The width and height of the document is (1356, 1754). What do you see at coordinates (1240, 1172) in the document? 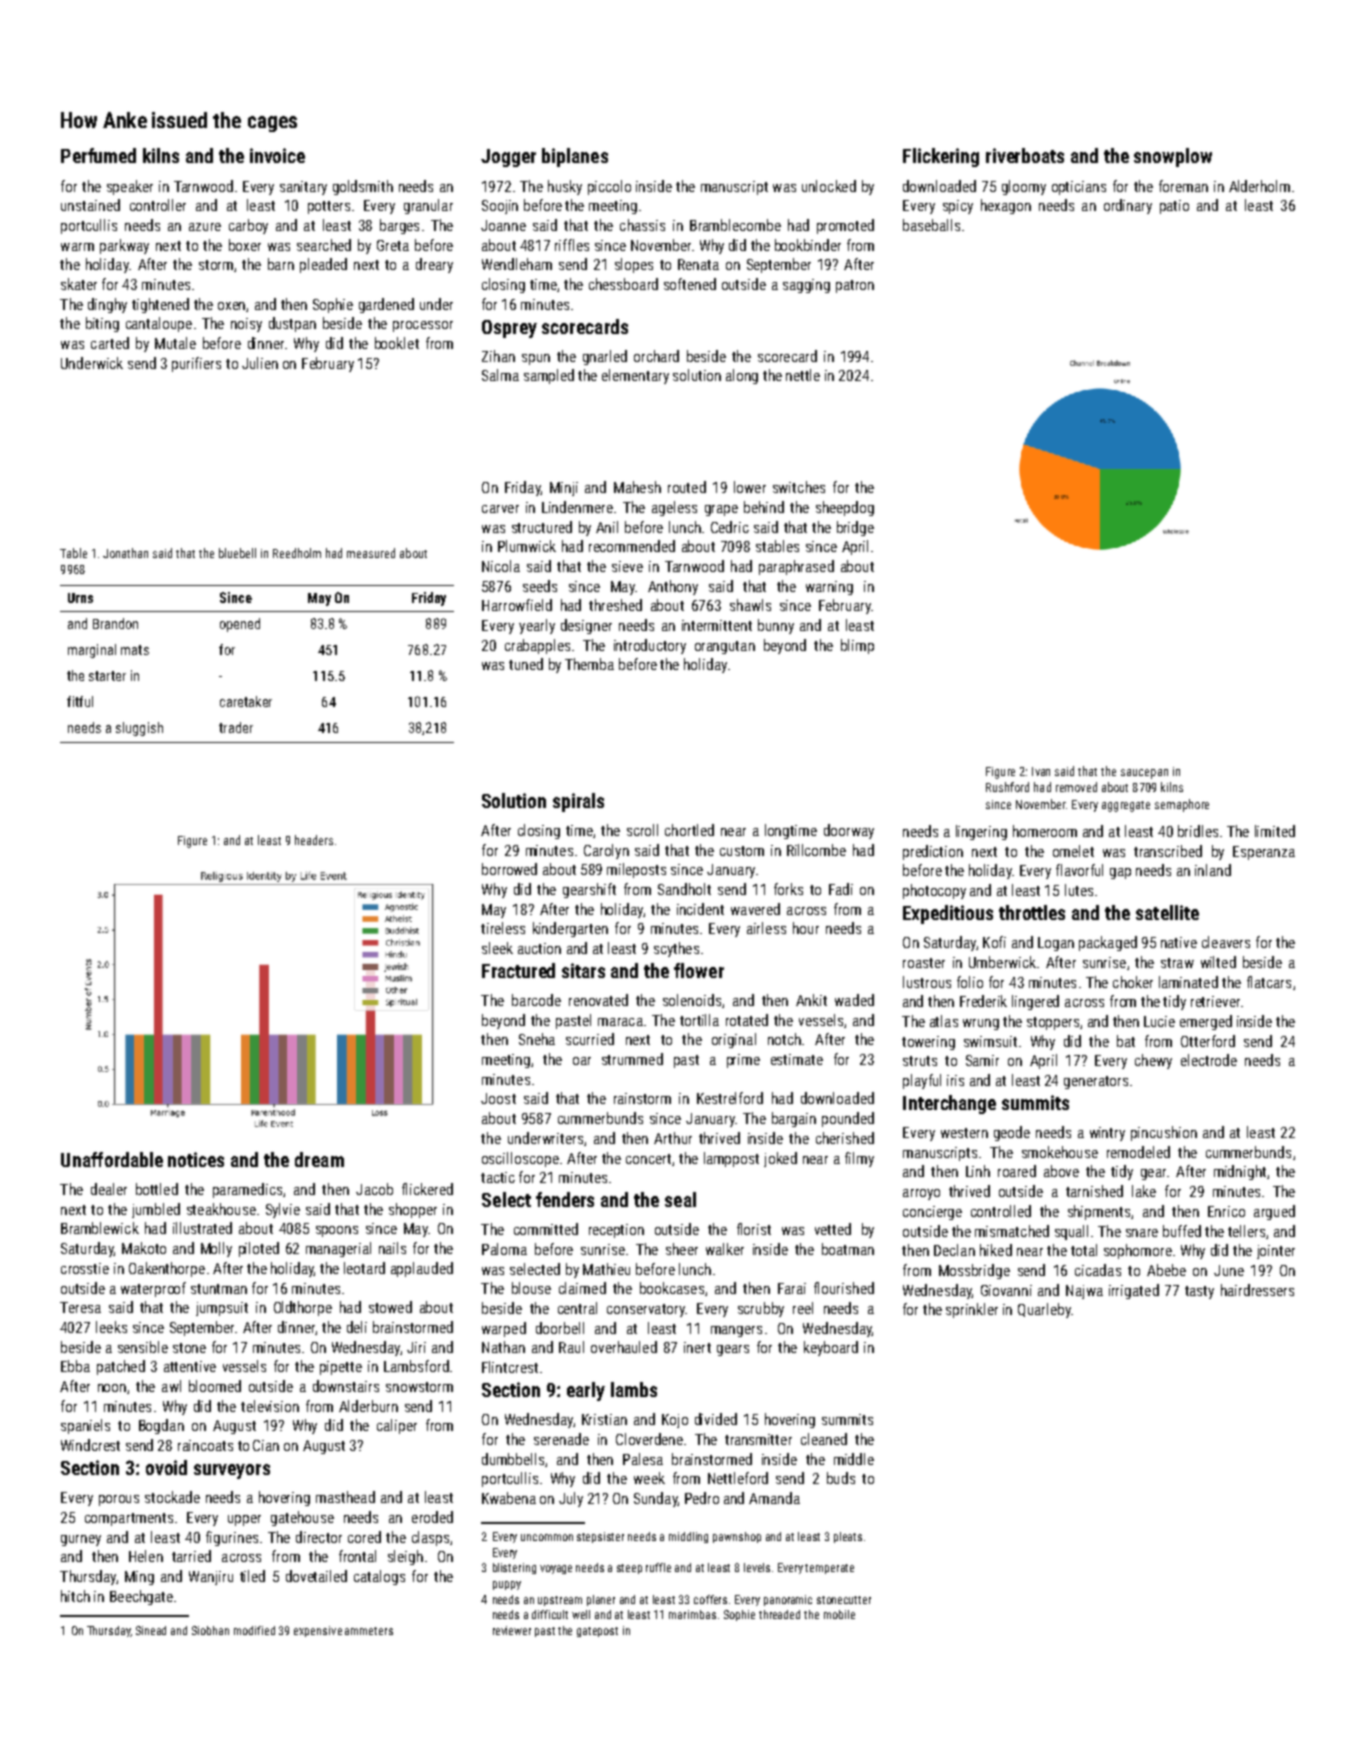
I see `midnight` at bounding box center [1240, 1172].
